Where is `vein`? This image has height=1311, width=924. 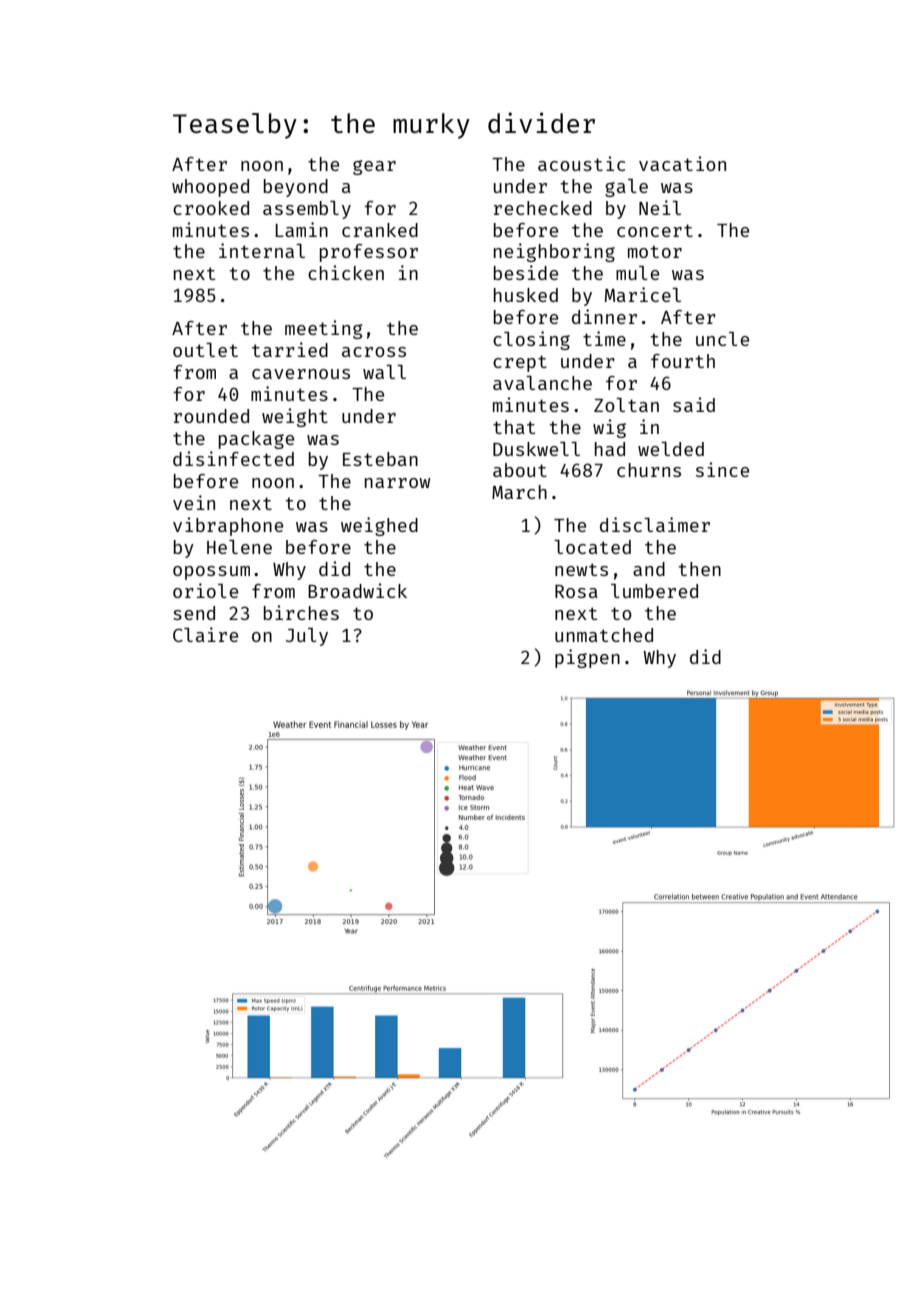 vein is located at coordinates (194, 502).
